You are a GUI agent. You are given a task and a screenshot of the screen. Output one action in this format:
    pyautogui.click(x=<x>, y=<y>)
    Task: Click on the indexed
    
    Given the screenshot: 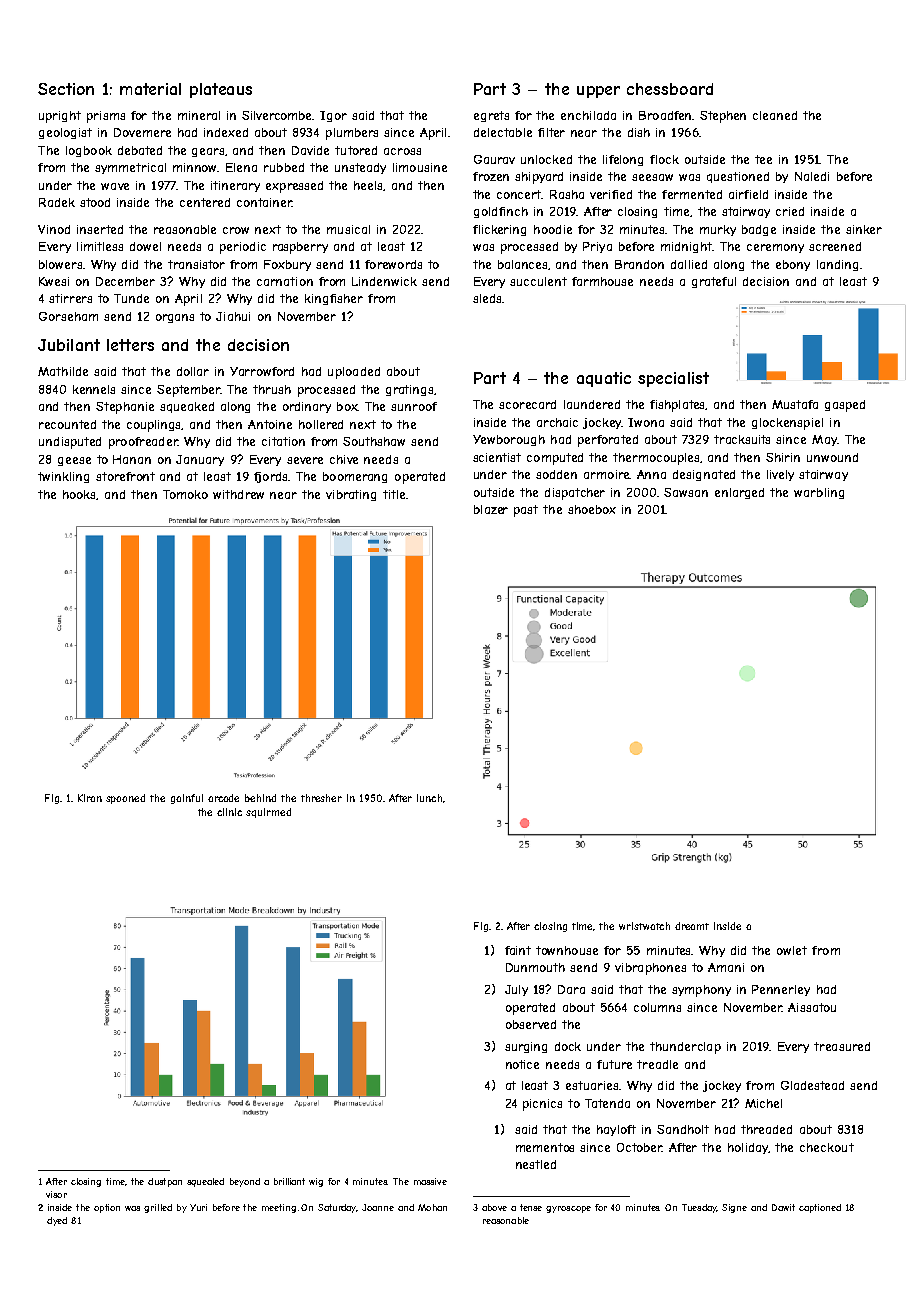 What is the action you would take?
    pyautogui.click(x=226, y=132)
